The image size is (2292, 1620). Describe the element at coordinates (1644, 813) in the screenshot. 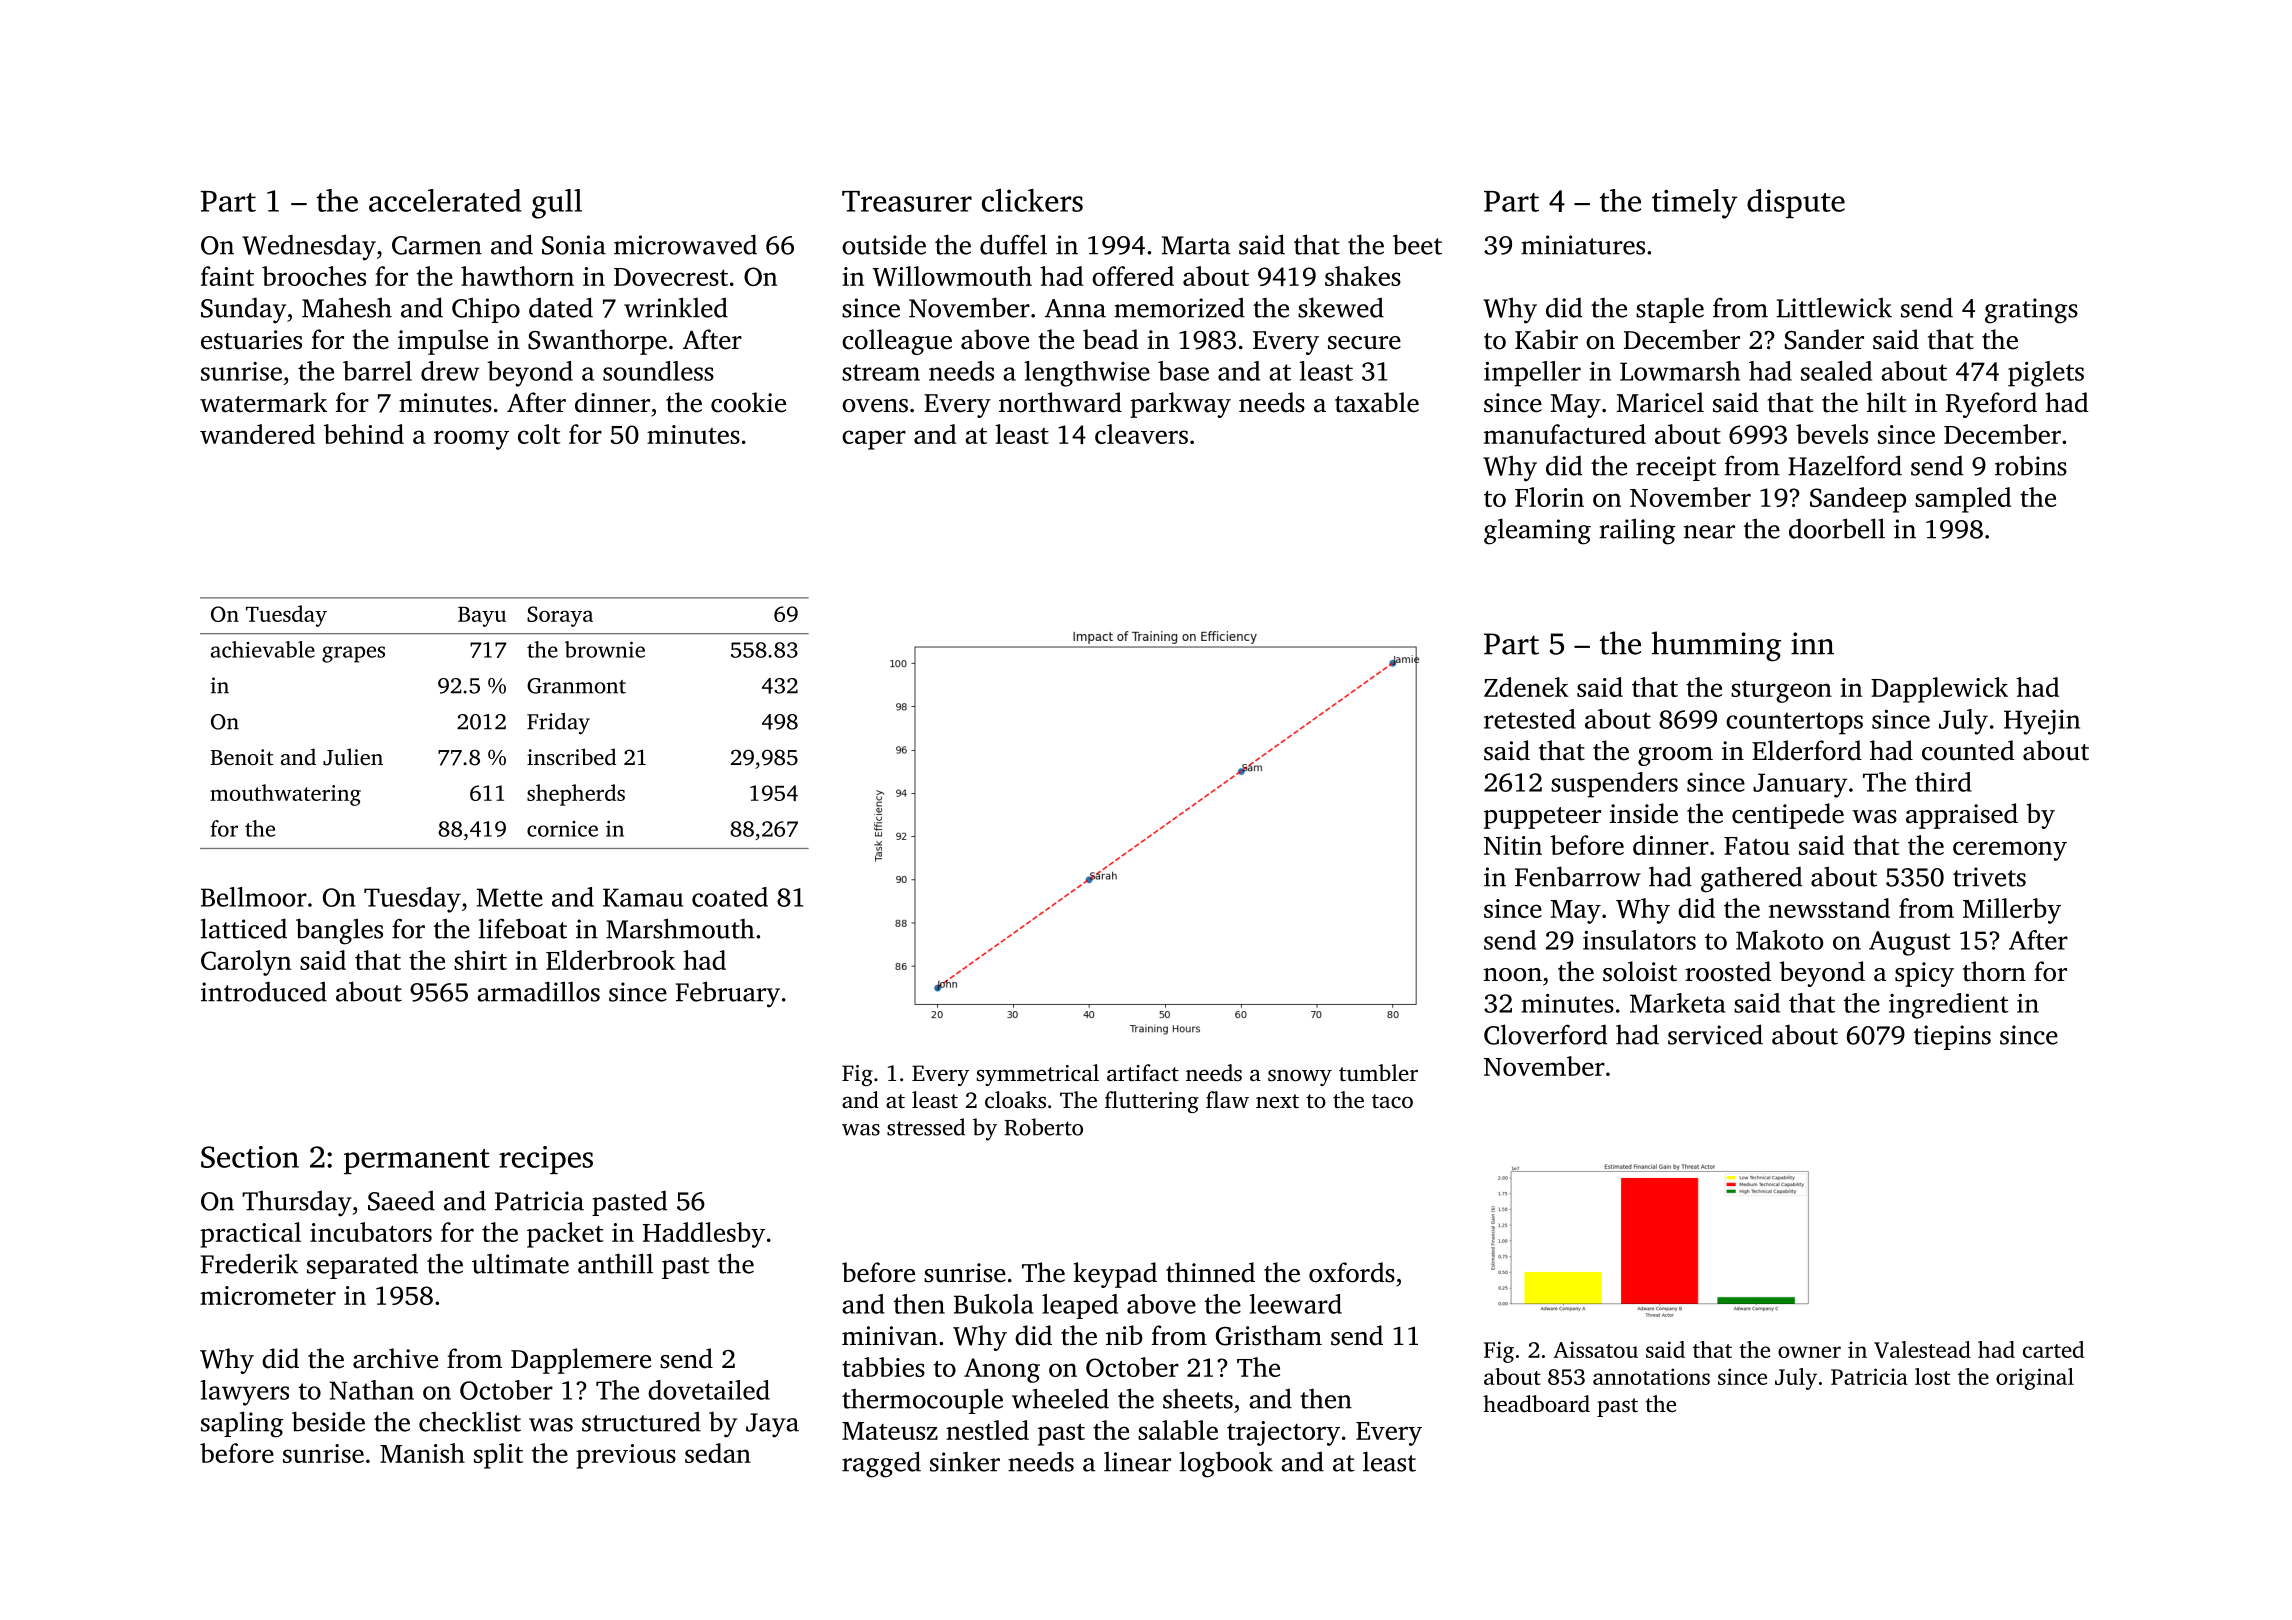

I see `inside` at that location.
